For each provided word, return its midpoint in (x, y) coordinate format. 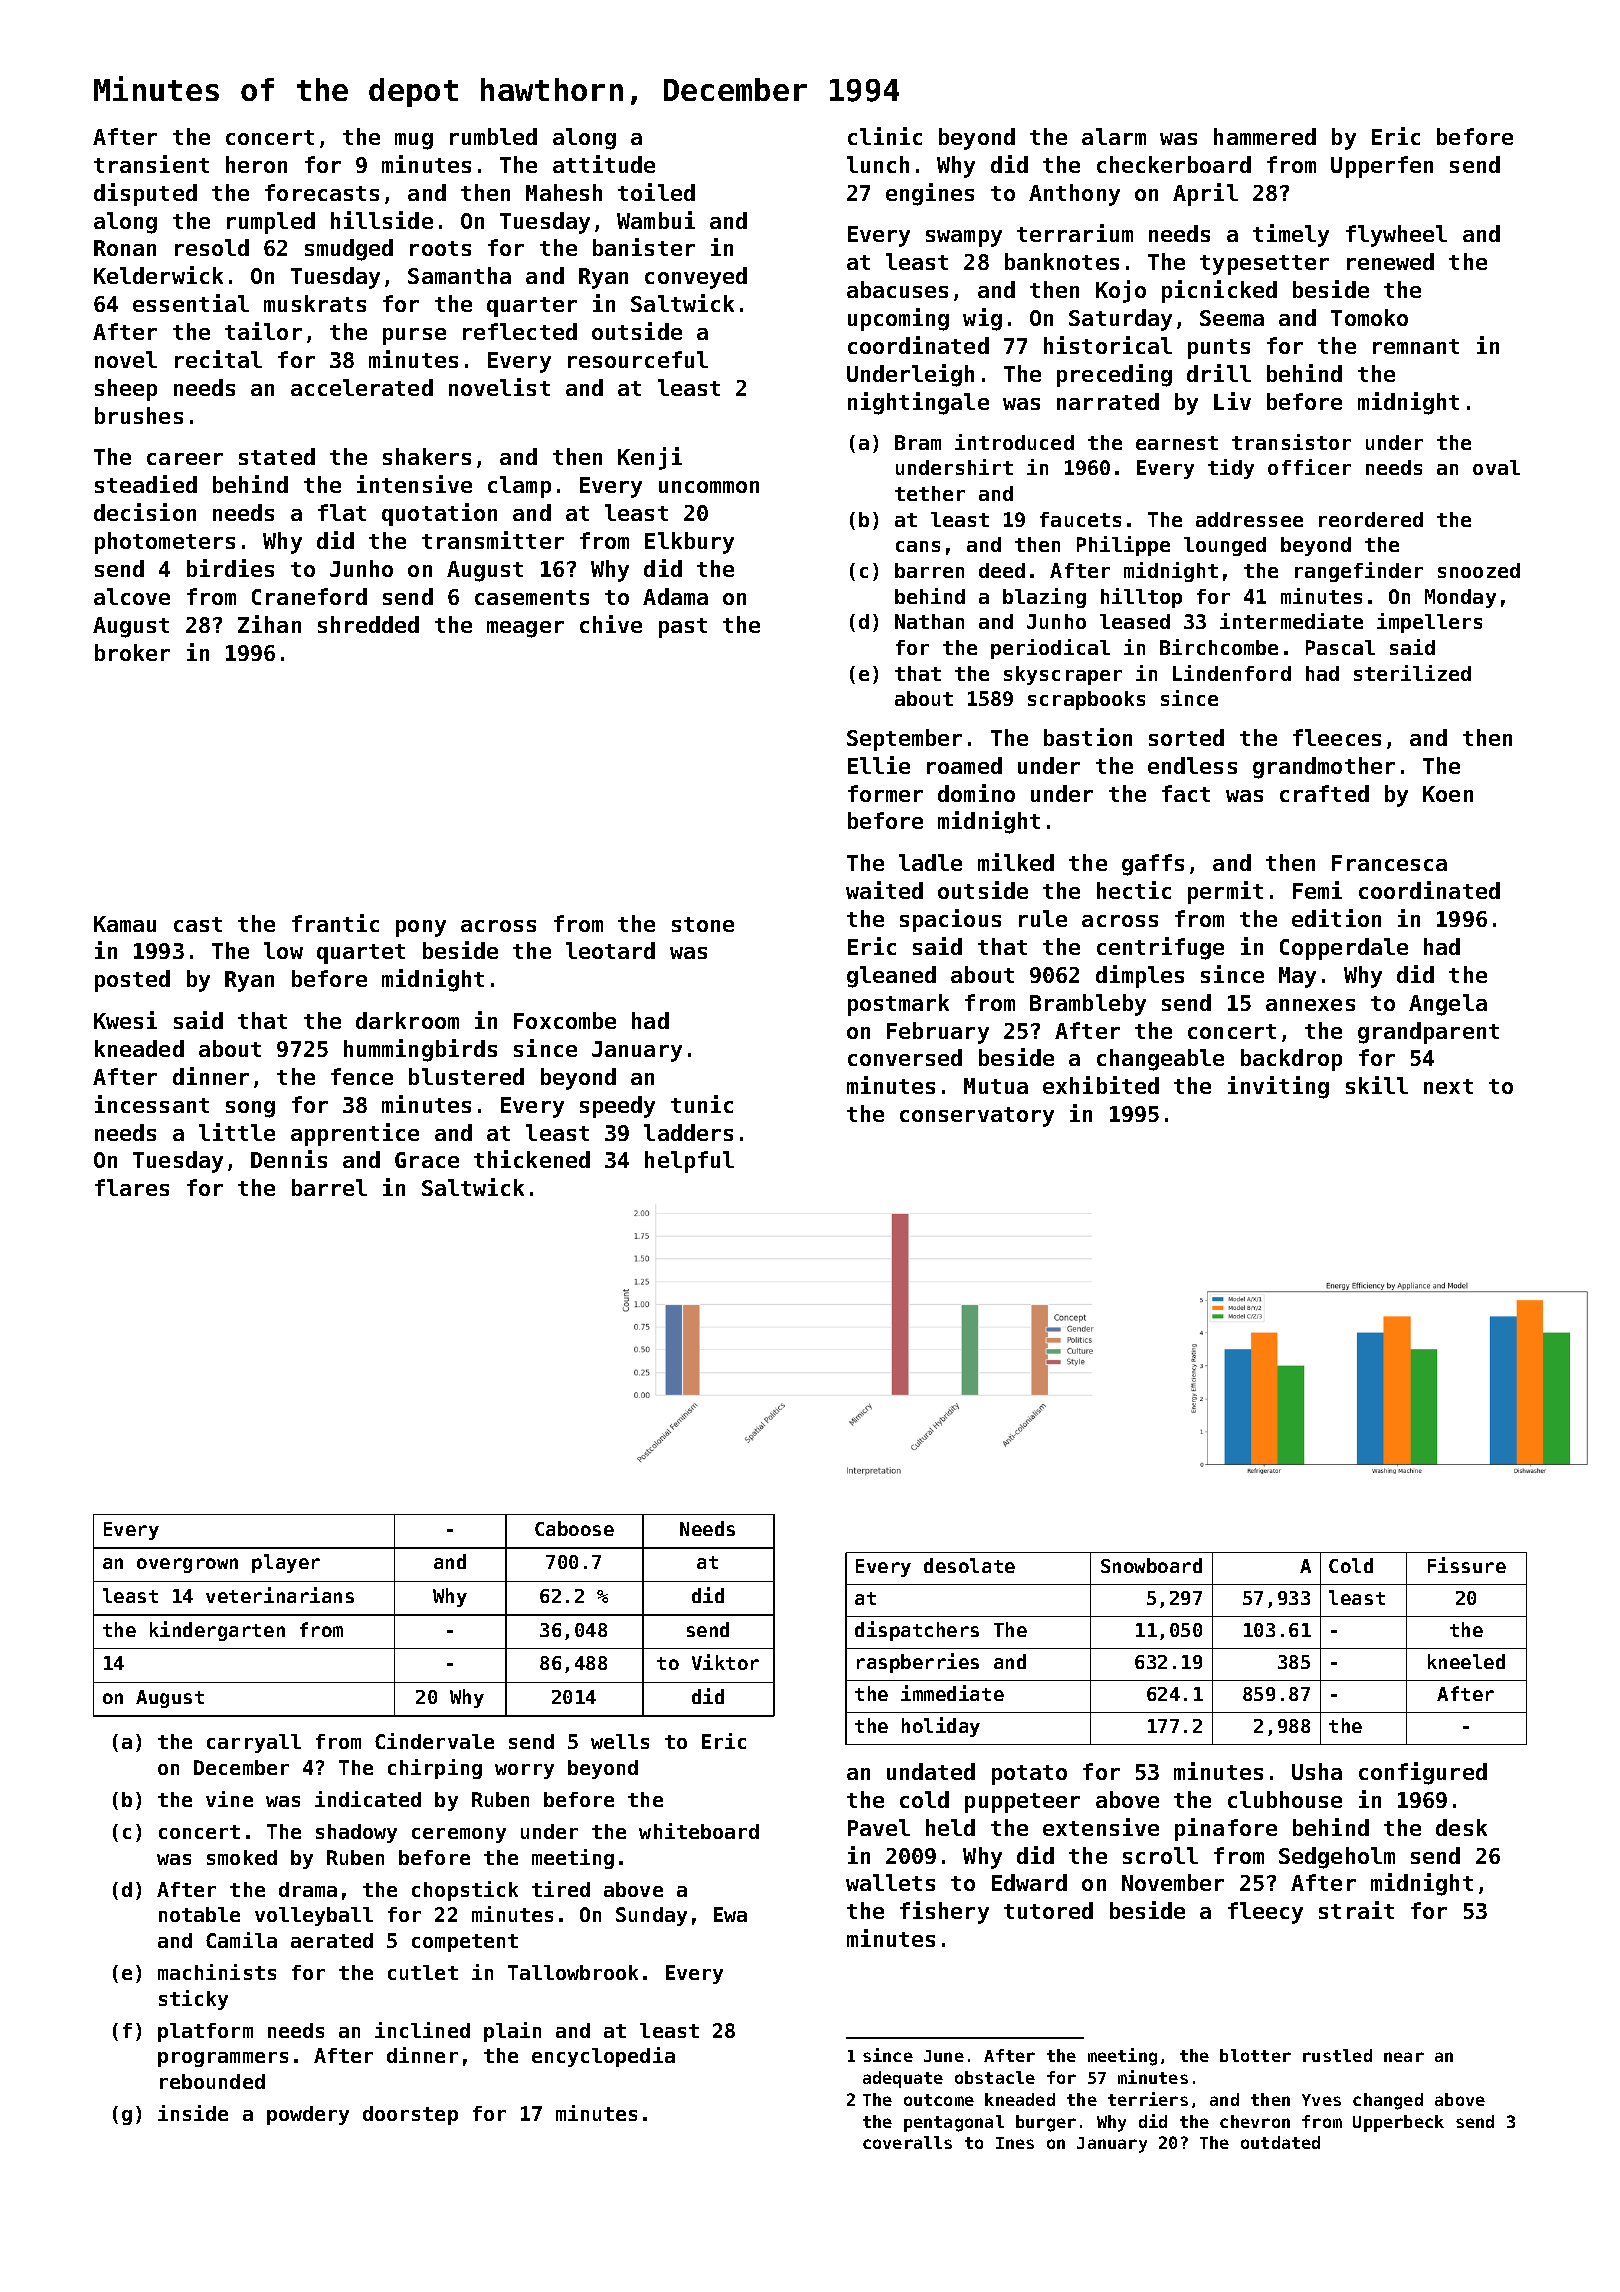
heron (256, 164)
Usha (1317, 1771)
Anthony (1074, 195)
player (286, 1563)
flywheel (1396, 236)
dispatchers (917, 1631)
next (1448, 1086)
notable (199, 1914)
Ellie (879, 765)
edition (1336, 918)
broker (132, 652)
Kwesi (125, 1020)
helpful (689, 1162)
